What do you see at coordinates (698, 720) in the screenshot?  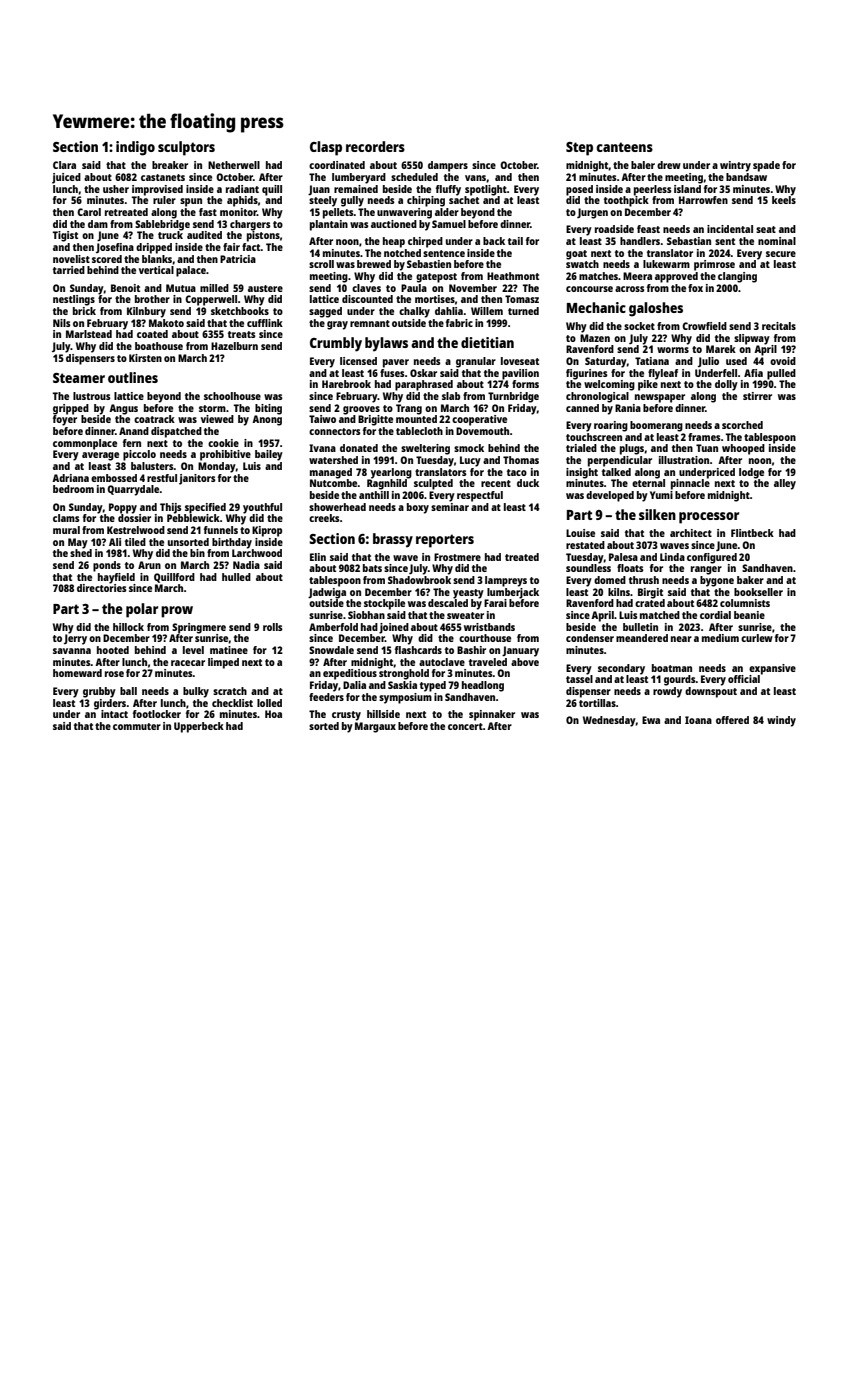 I see `Ioana` at bounding box center [698, 720].
